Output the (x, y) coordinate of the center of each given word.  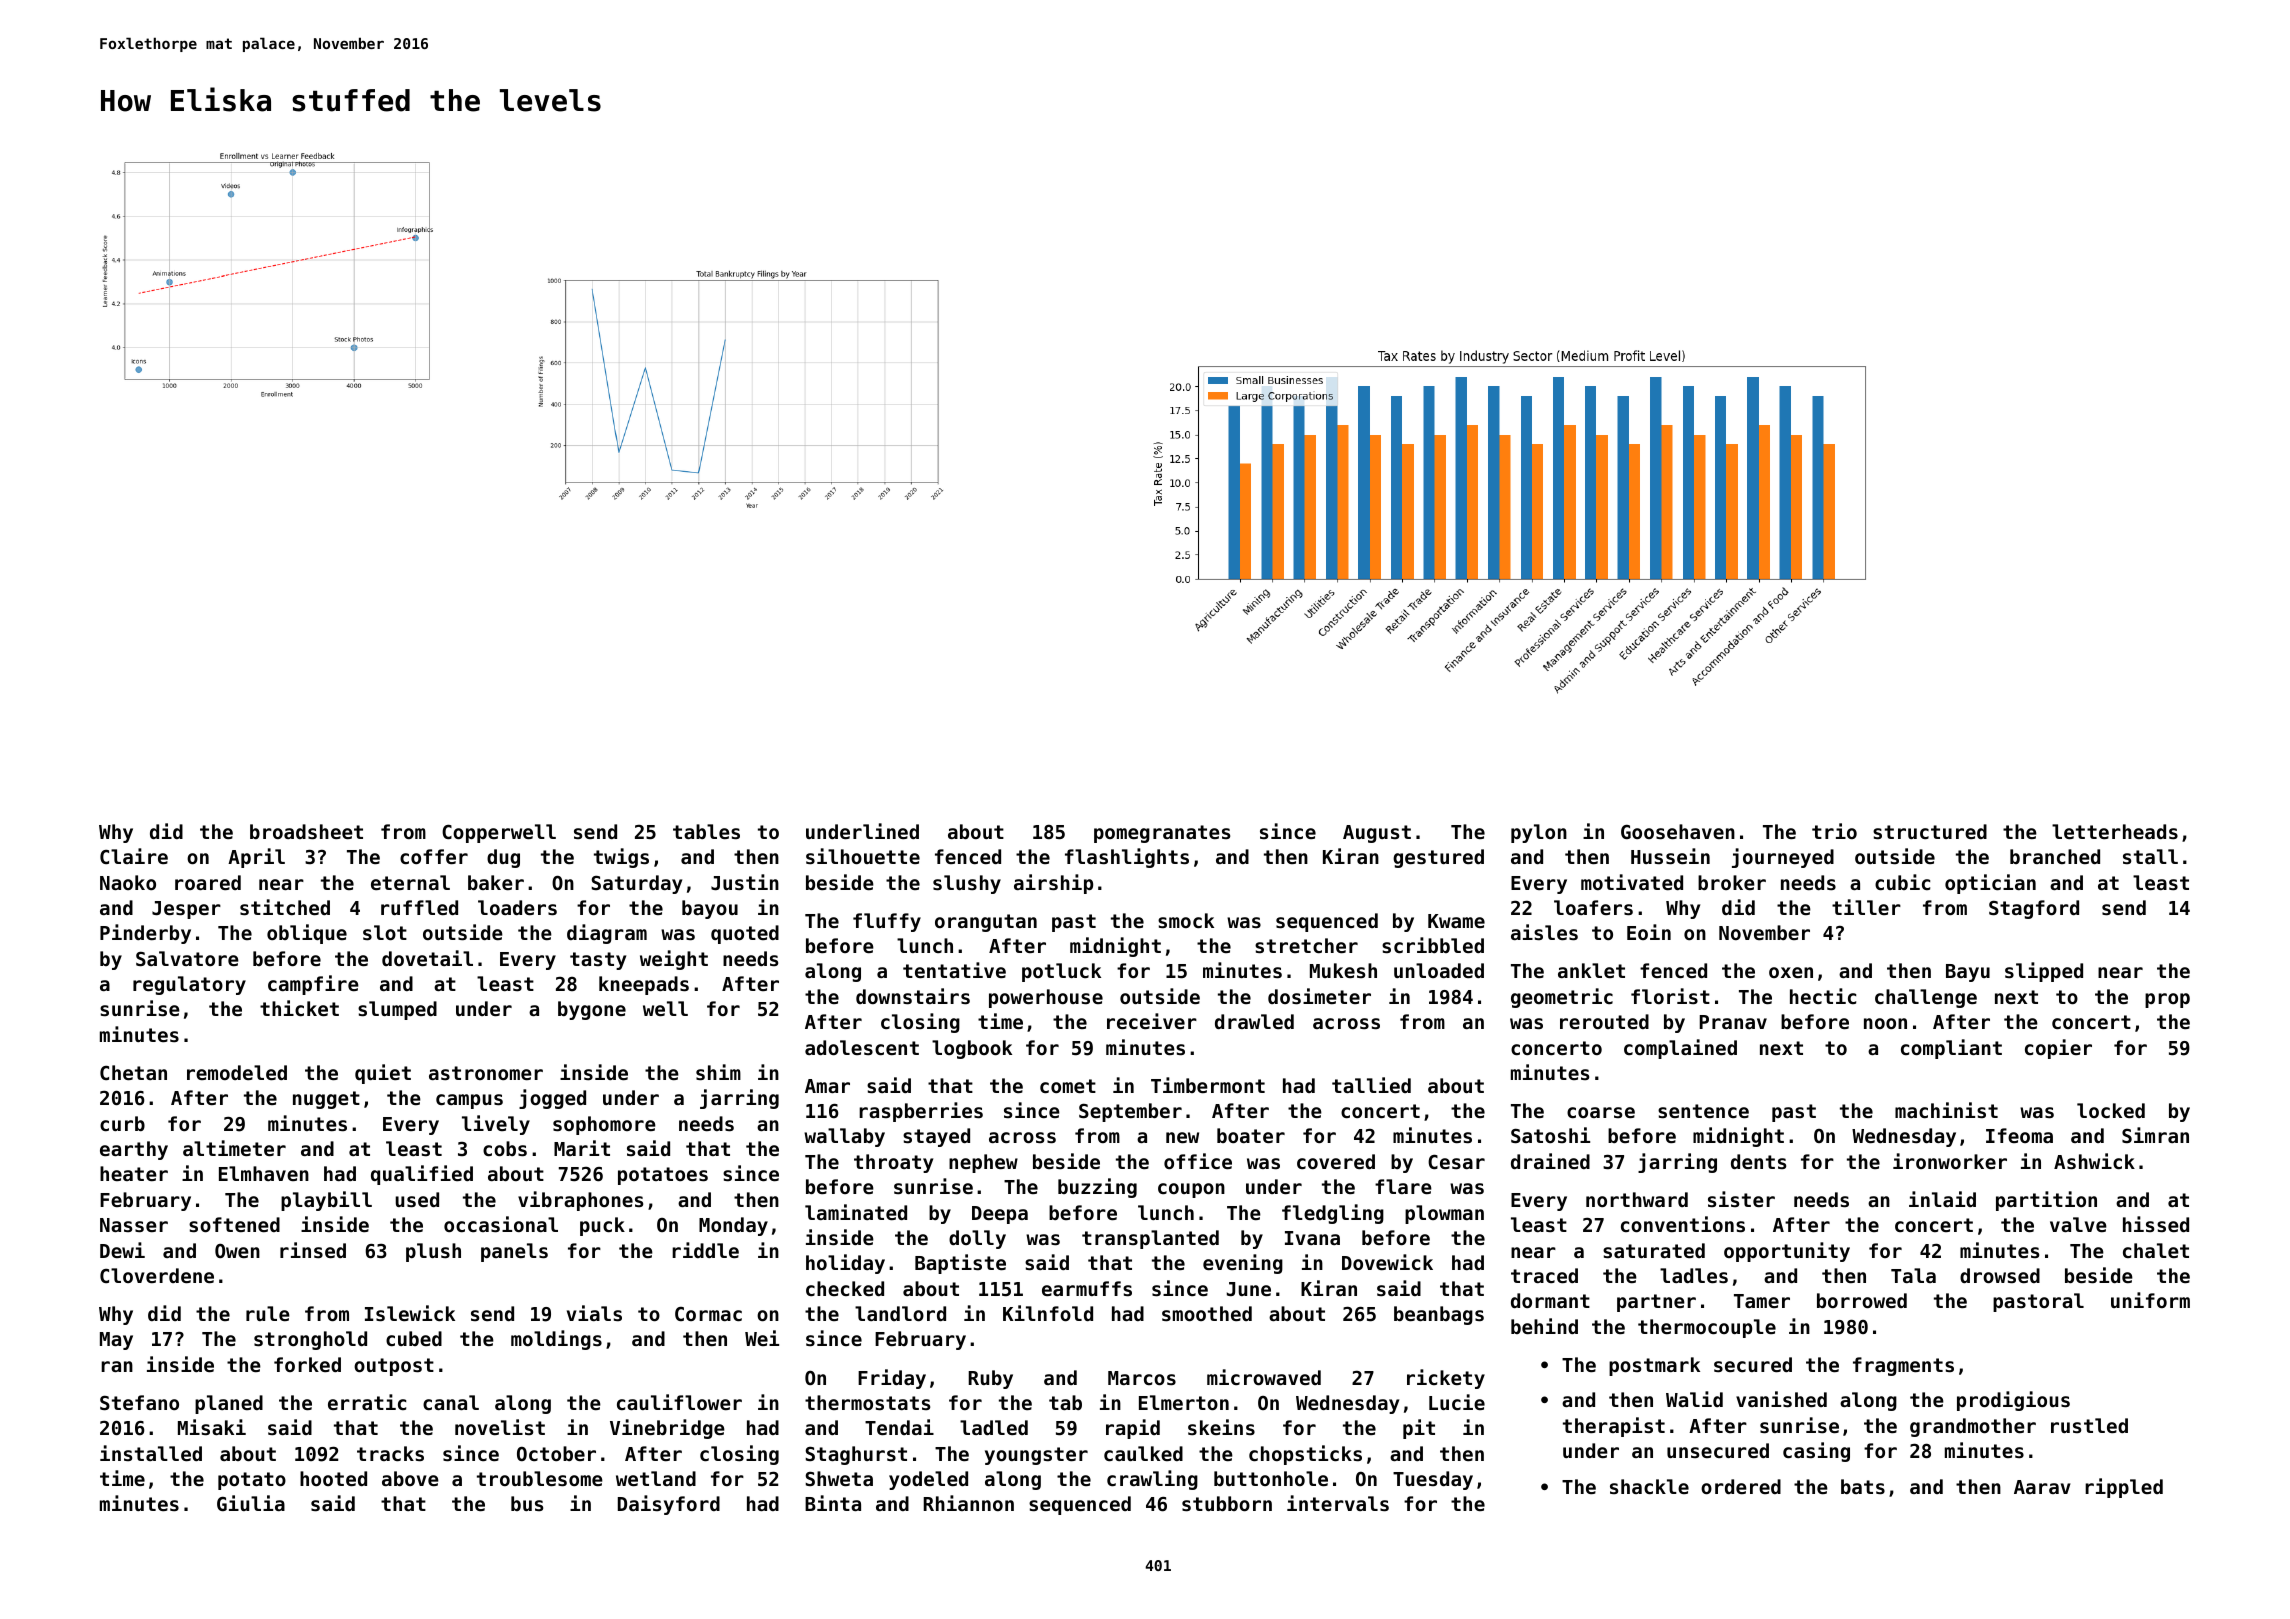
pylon (1539, 833)
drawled (1254, 1021)
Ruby (990, 1379)
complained (1680, 1049)
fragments (1903, 1366)
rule (268, 1313)
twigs (621, 858)
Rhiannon (968, 1503)
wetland (656, 1478)
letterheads (2115, 832)
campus (469, 1101)
